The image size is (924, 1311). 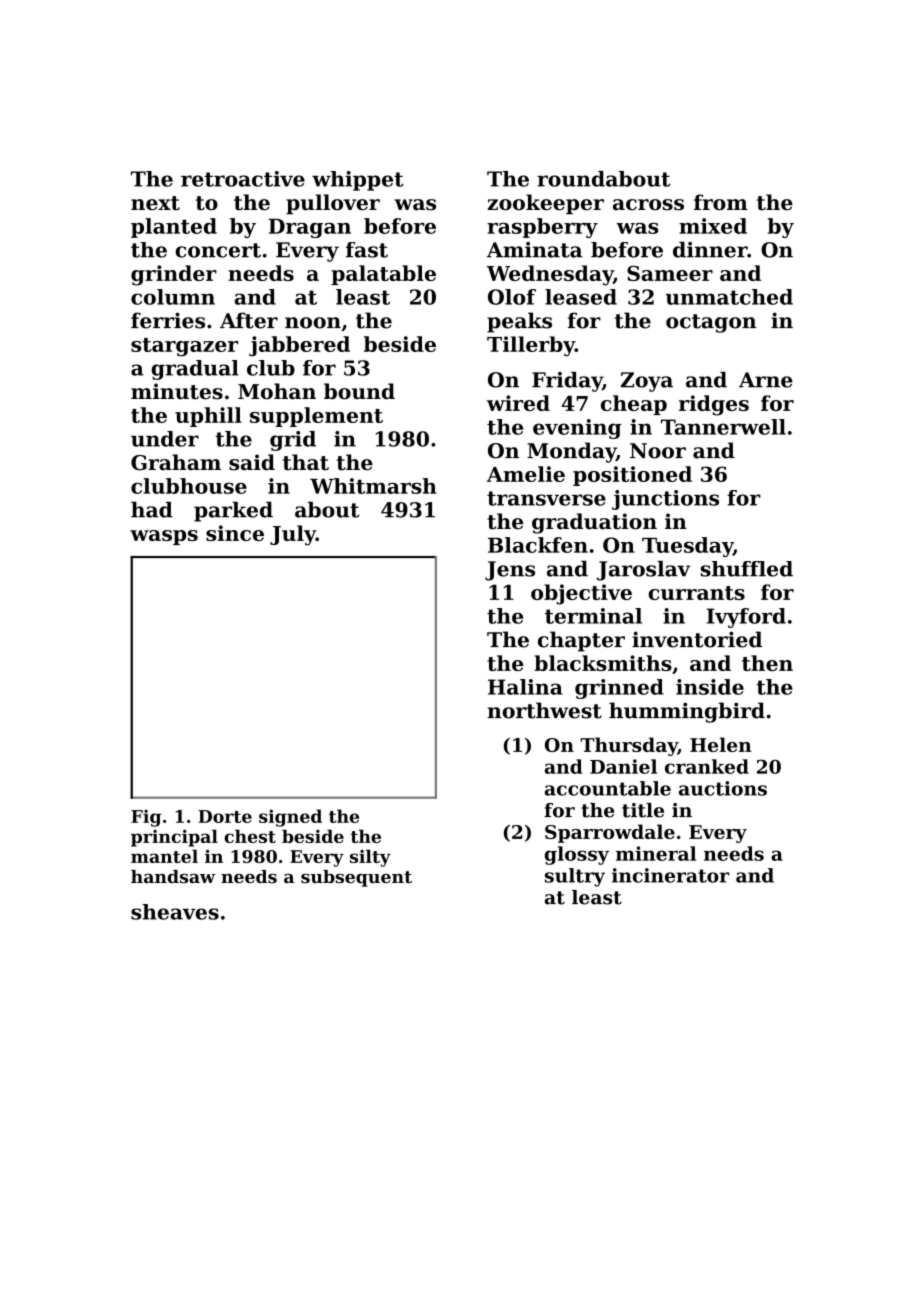 I want to click on bound, so click(x=359, y=391).
